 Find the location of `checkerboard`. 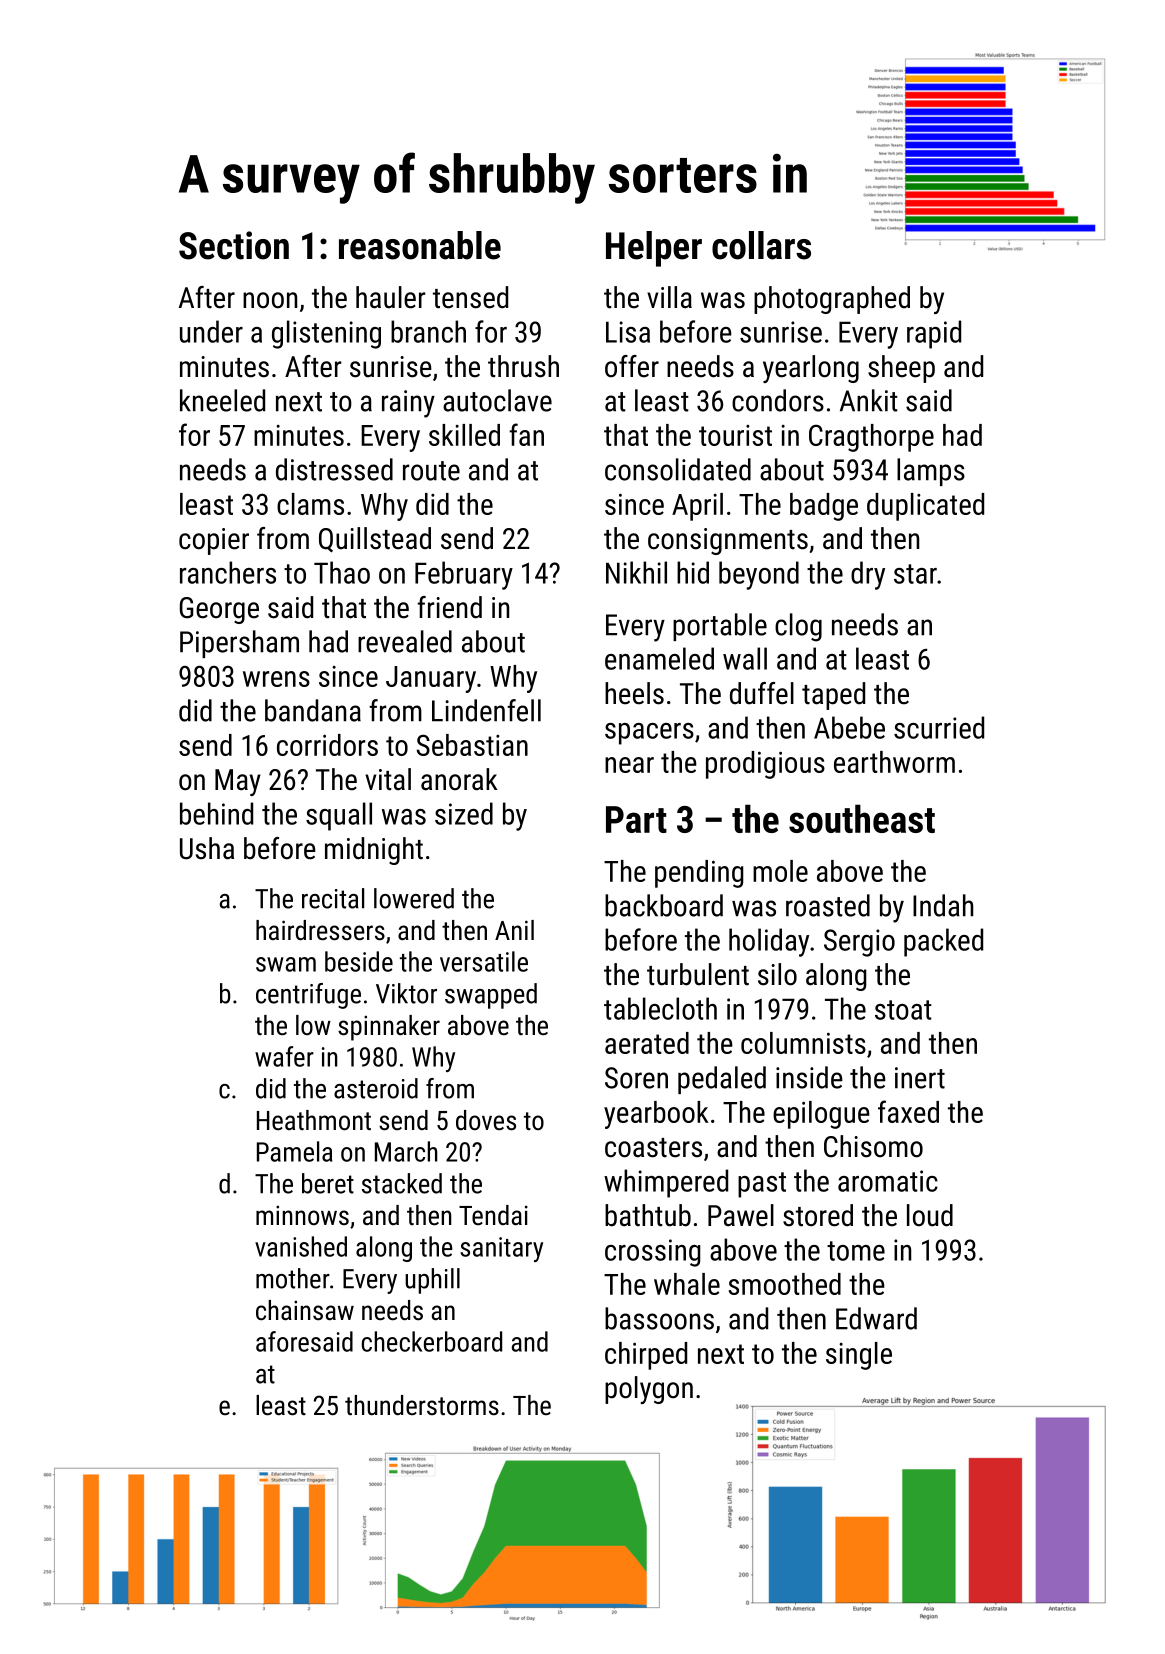

checkerboard is located at coordinates (432, 1341).
